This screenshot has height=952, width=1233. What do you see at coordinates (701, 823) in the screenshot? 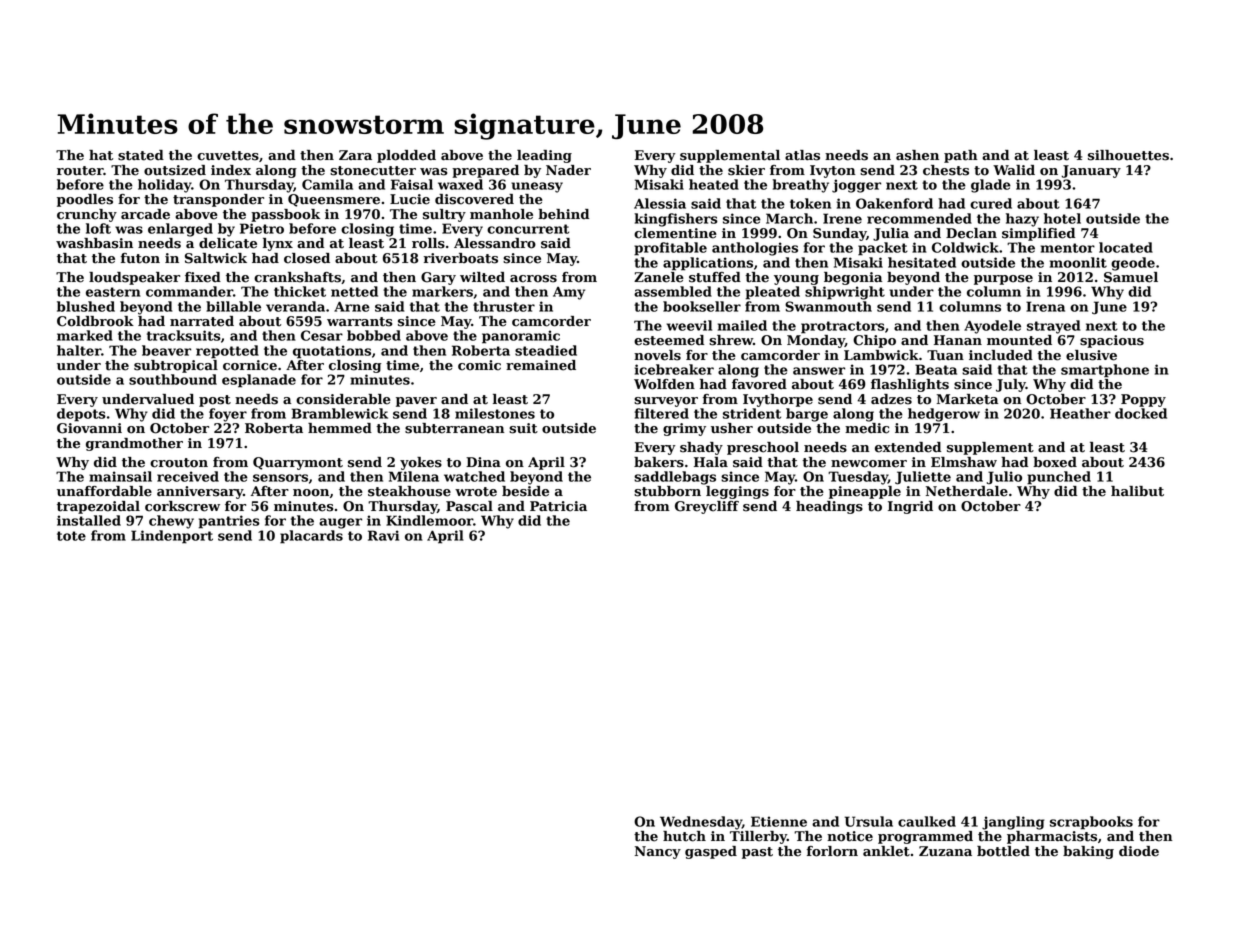
I see `Wednesday` at bounding box center [701, 823].
